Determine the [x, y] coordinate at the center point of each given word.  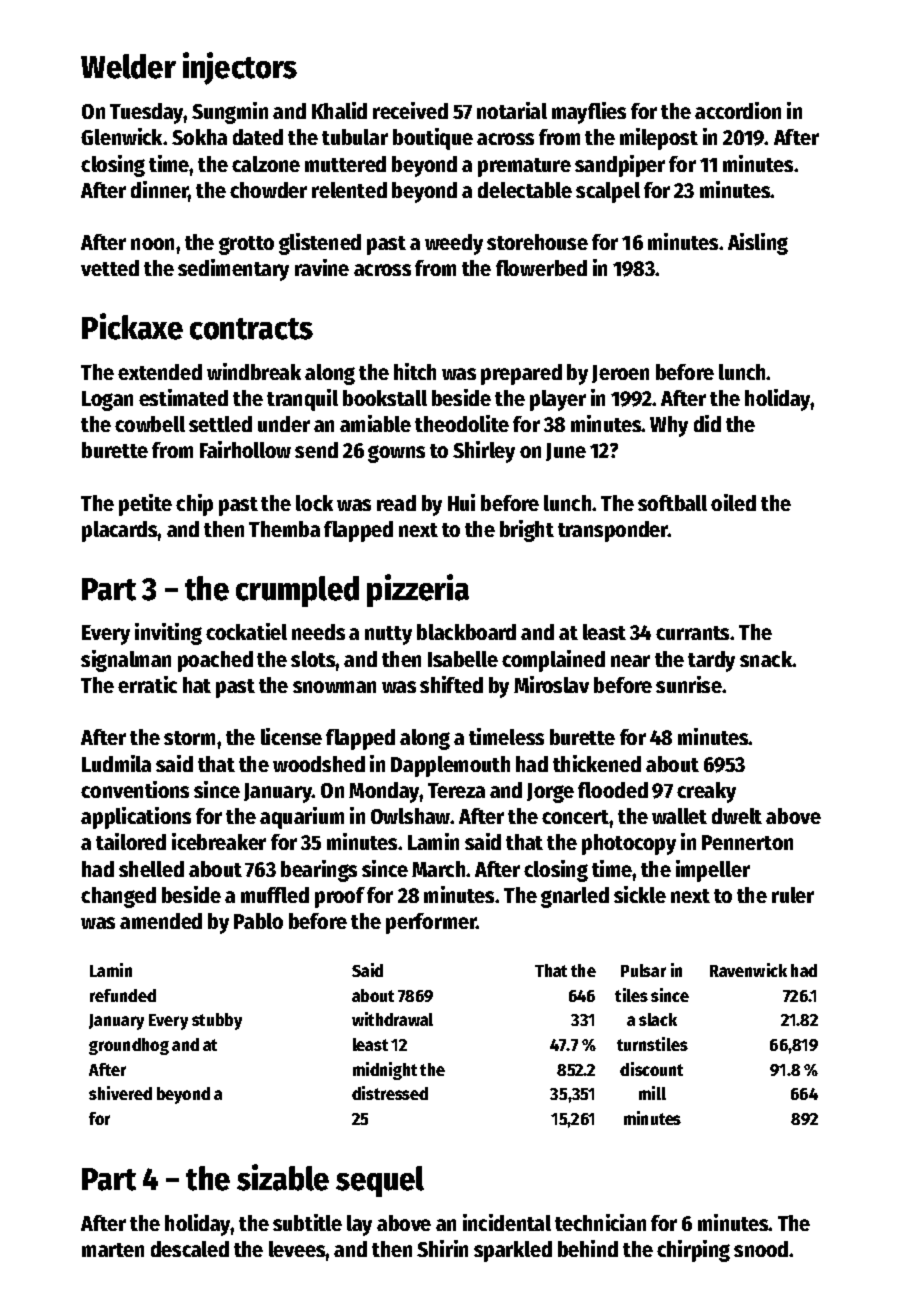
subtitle [307, 1222]
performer [431, 923]
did [707, 423]
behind [588, 1248]
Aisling [758, 244]
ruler [793, 895]
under [284, 424]
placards [120, 531]
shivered [120, 1093]
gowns [396, 454]
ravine [322, 267]
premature [524, 167]
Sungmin [230, 113]
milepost [659, 139]
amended [161, 921]
